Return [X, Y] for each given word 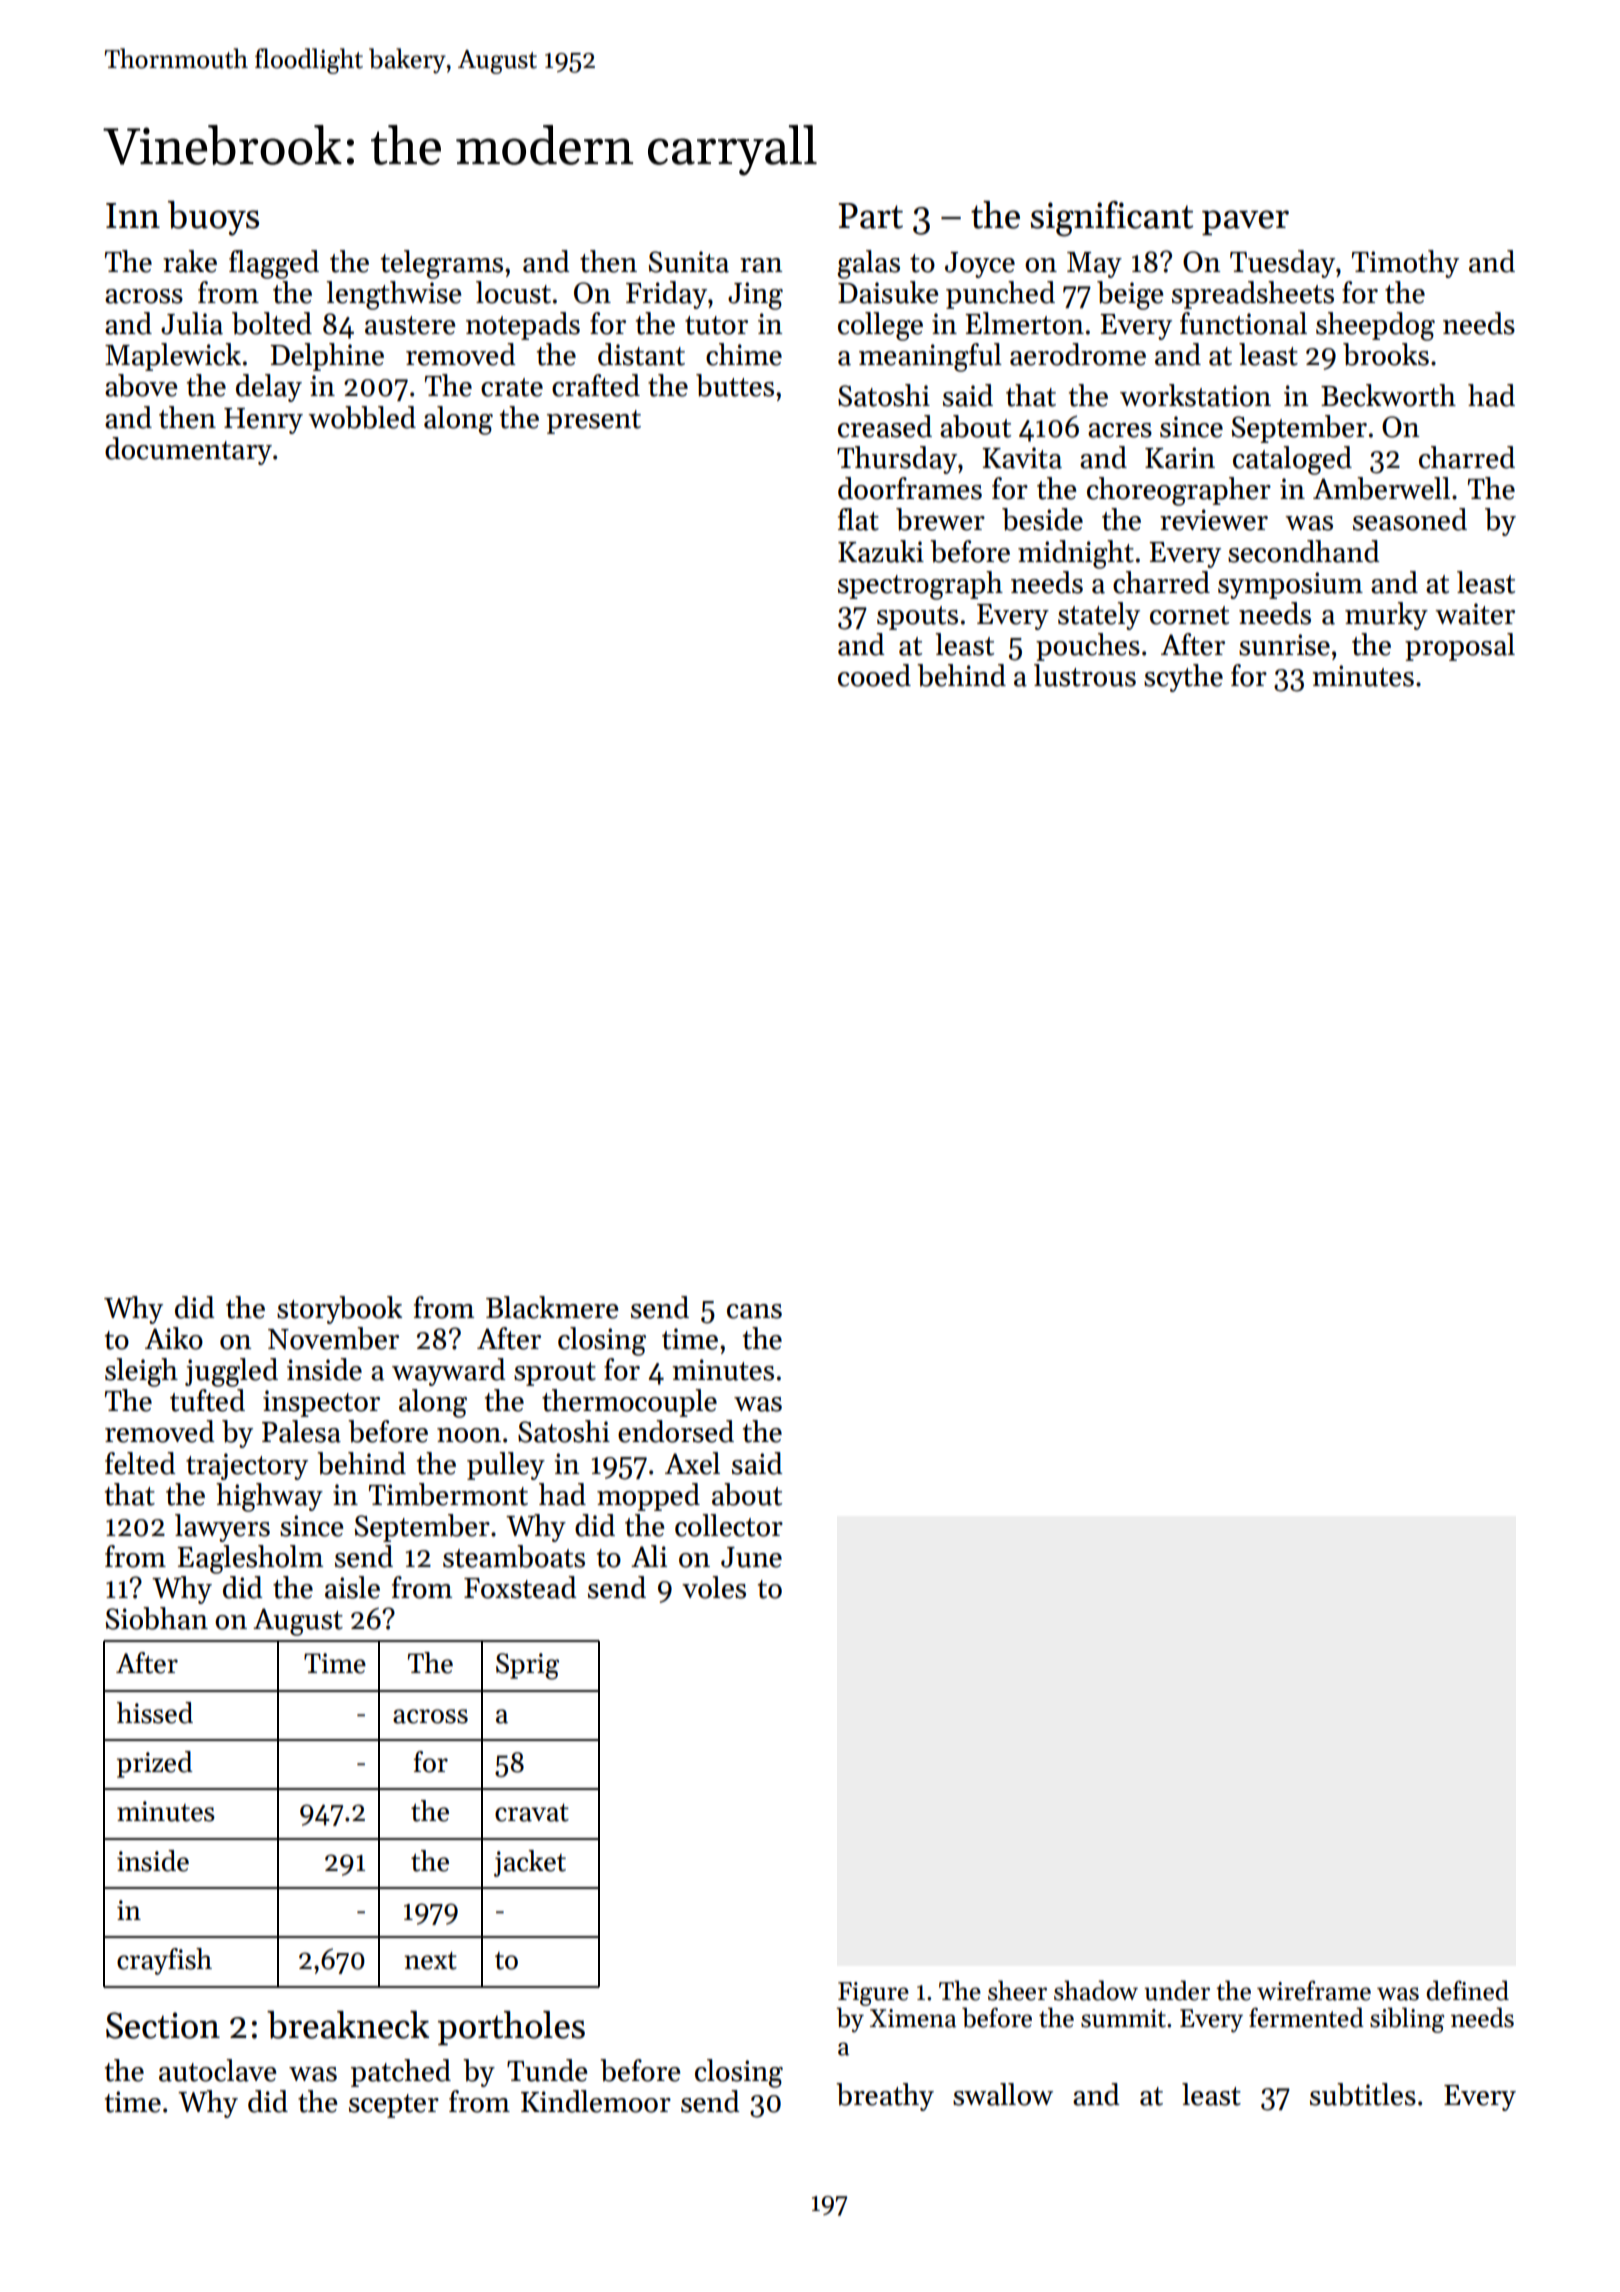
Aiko [174, 1338]
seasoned [1410, 519]
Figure [873, 1994]
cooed [874, 675]
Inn [133, 215]
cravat [532, 1812]
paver [1245, 222]
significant [1112, 219]
